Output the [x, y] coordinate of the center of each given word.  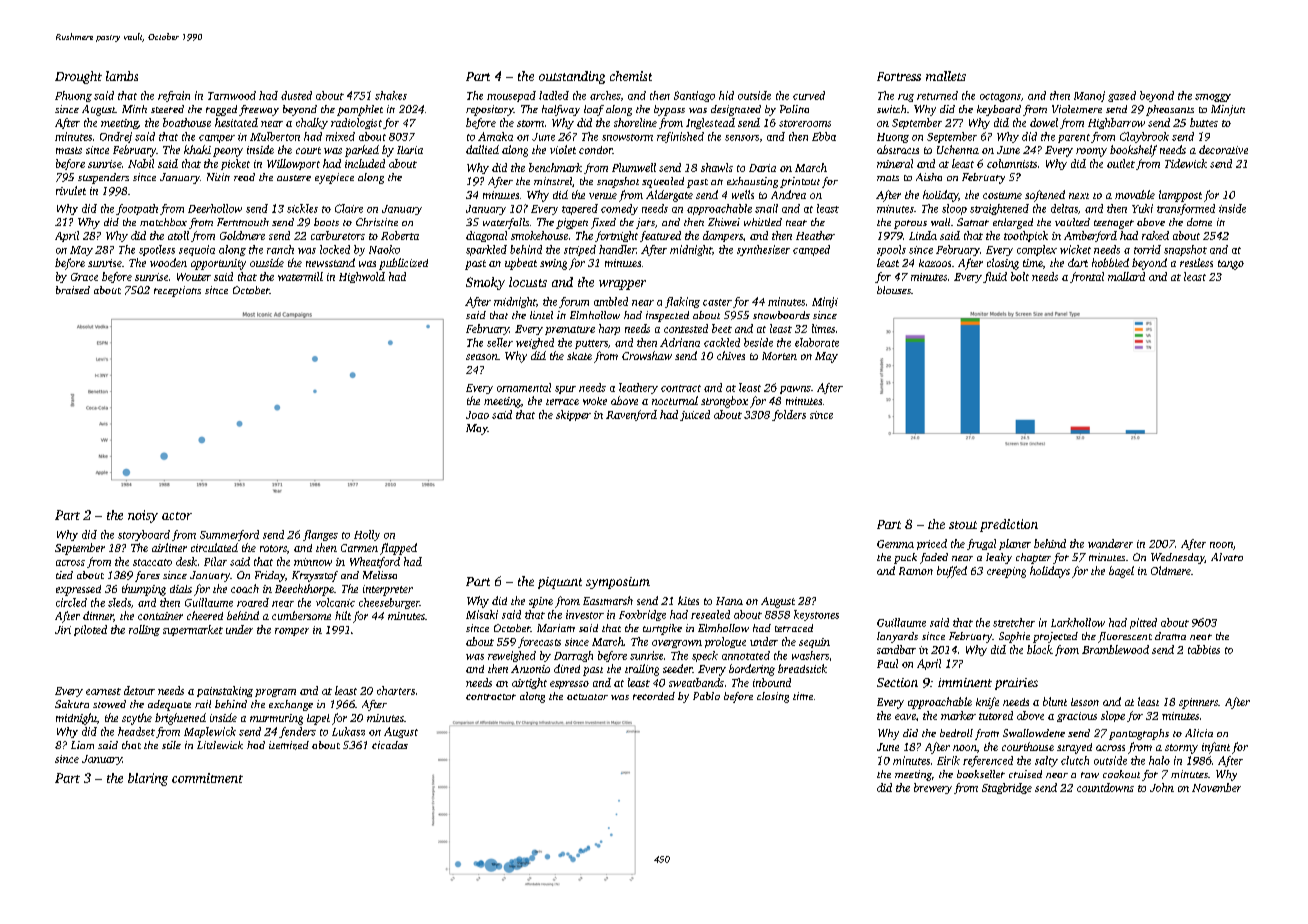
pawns [795, 390]
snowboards [781, 315]
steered [167, 109]
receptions [177, 291]
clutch [1075, 760]
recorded [654, 696]
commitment [207, 778]
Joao [477, 415]
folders [789, 415]
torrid [1147, 249]
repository [490, 110]
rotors [273, 548]
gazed [1122, 96]
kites [688, 600]
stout [963, 525]
